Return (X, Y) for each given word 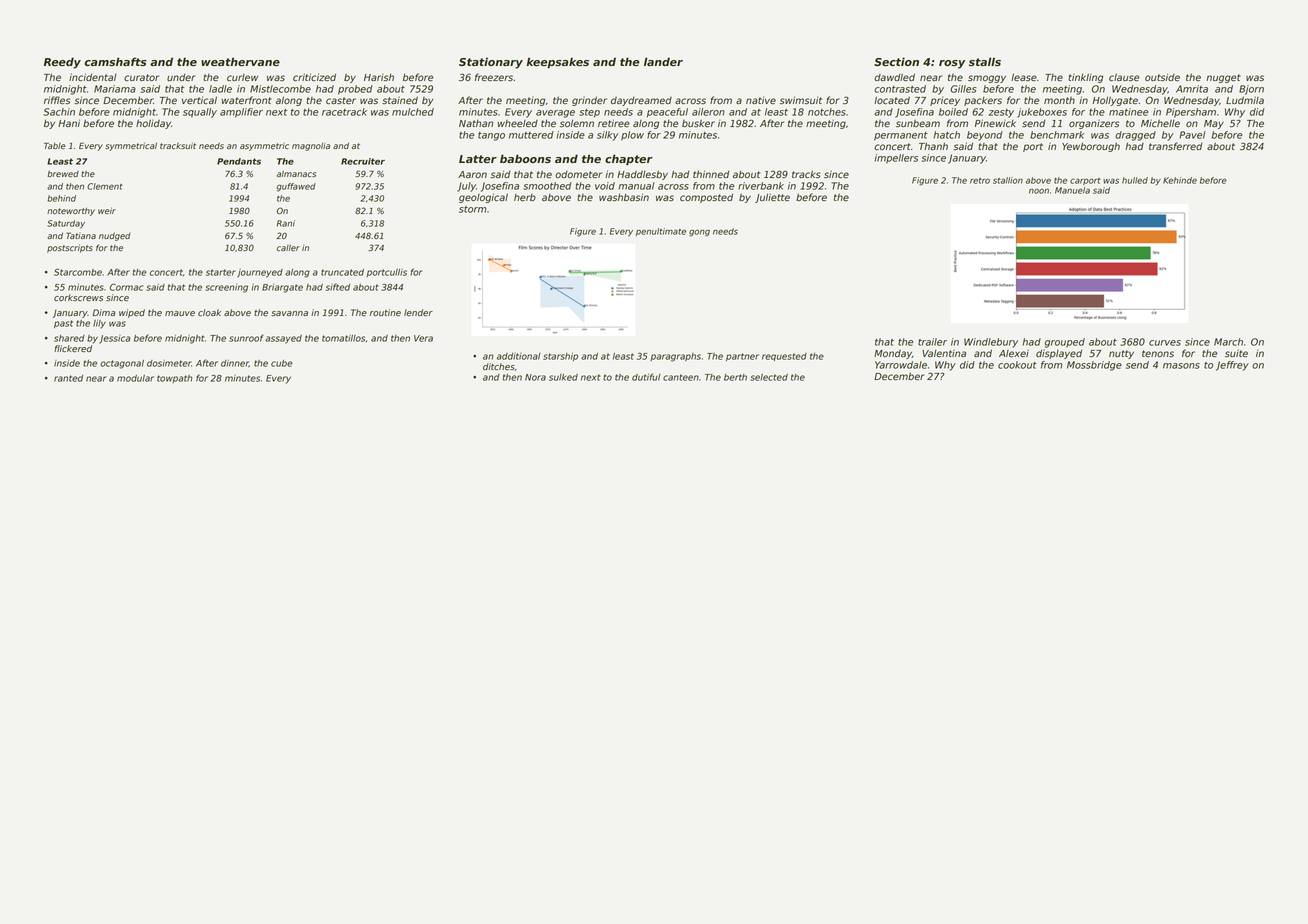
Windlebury (991, 343)
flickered (73, 349)
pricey (945, 101)
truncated (342, 272)
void (605, 186)
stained (400, 100)
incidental (93, 77)
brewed (63, 174)
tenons (1158, 353)
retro (980, 181)
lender (418, 313)
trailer (932, 342)
